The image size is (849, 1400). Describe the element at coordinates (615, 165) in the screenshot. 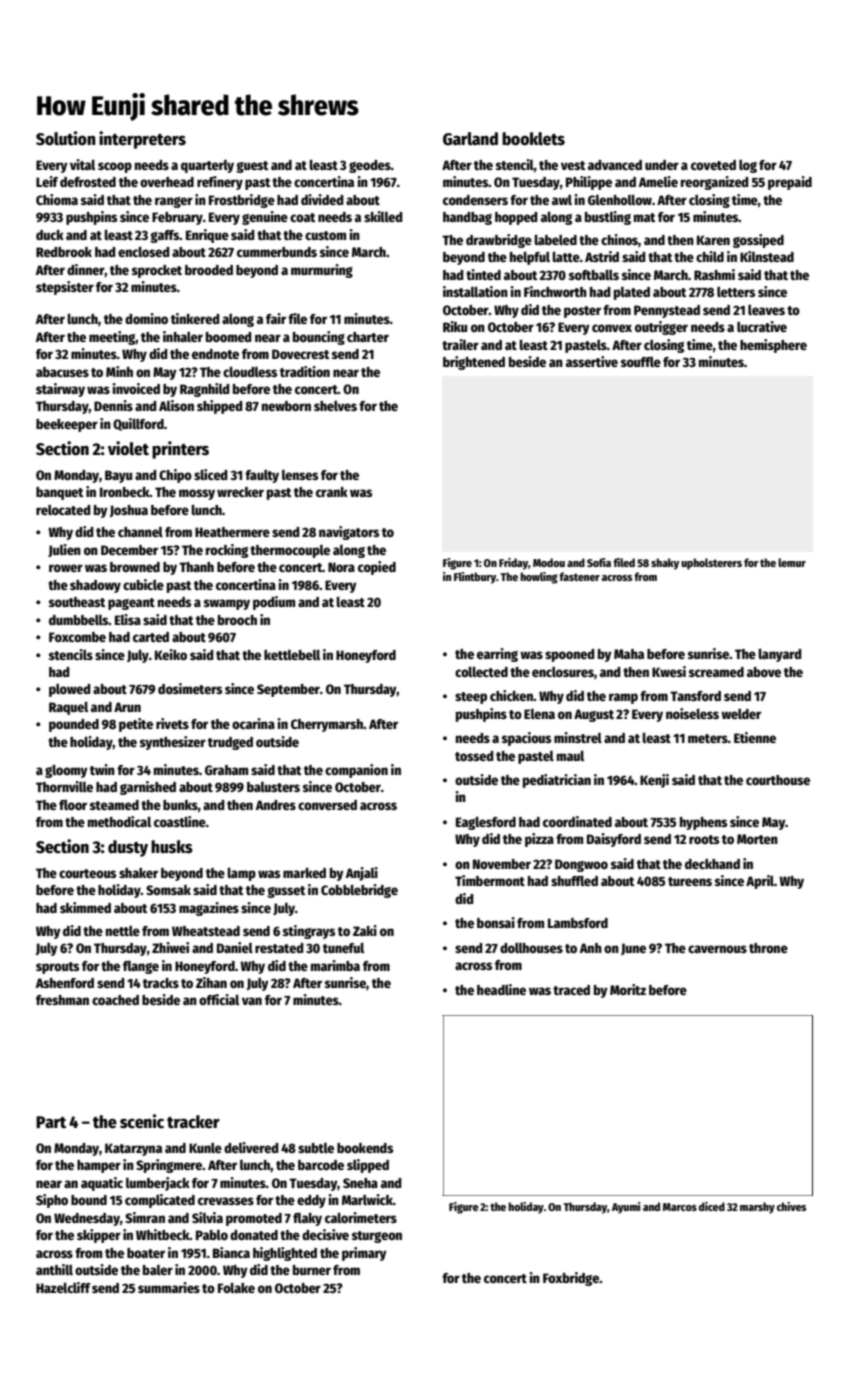

I see `advanced` at that location.
